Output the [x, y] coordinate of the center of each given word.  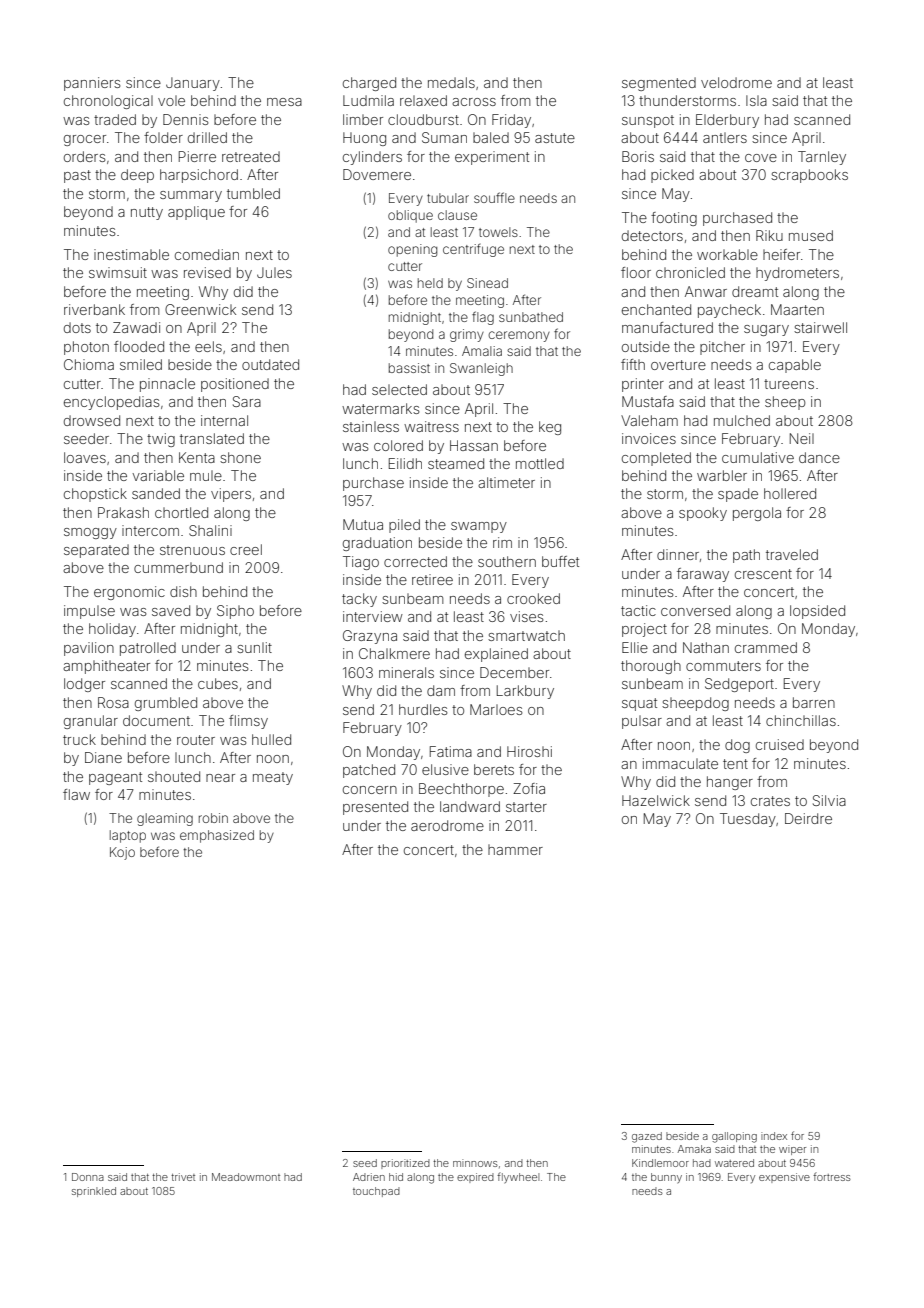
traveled [792, 554]
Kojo [122, 853]
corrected [415, 561]
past [77, 176]
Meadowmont [246, 1177]
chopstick [95, 495]
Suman [444, 137]
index [774, 1136]
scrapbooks [809, 176]
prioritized [405, 1164]
